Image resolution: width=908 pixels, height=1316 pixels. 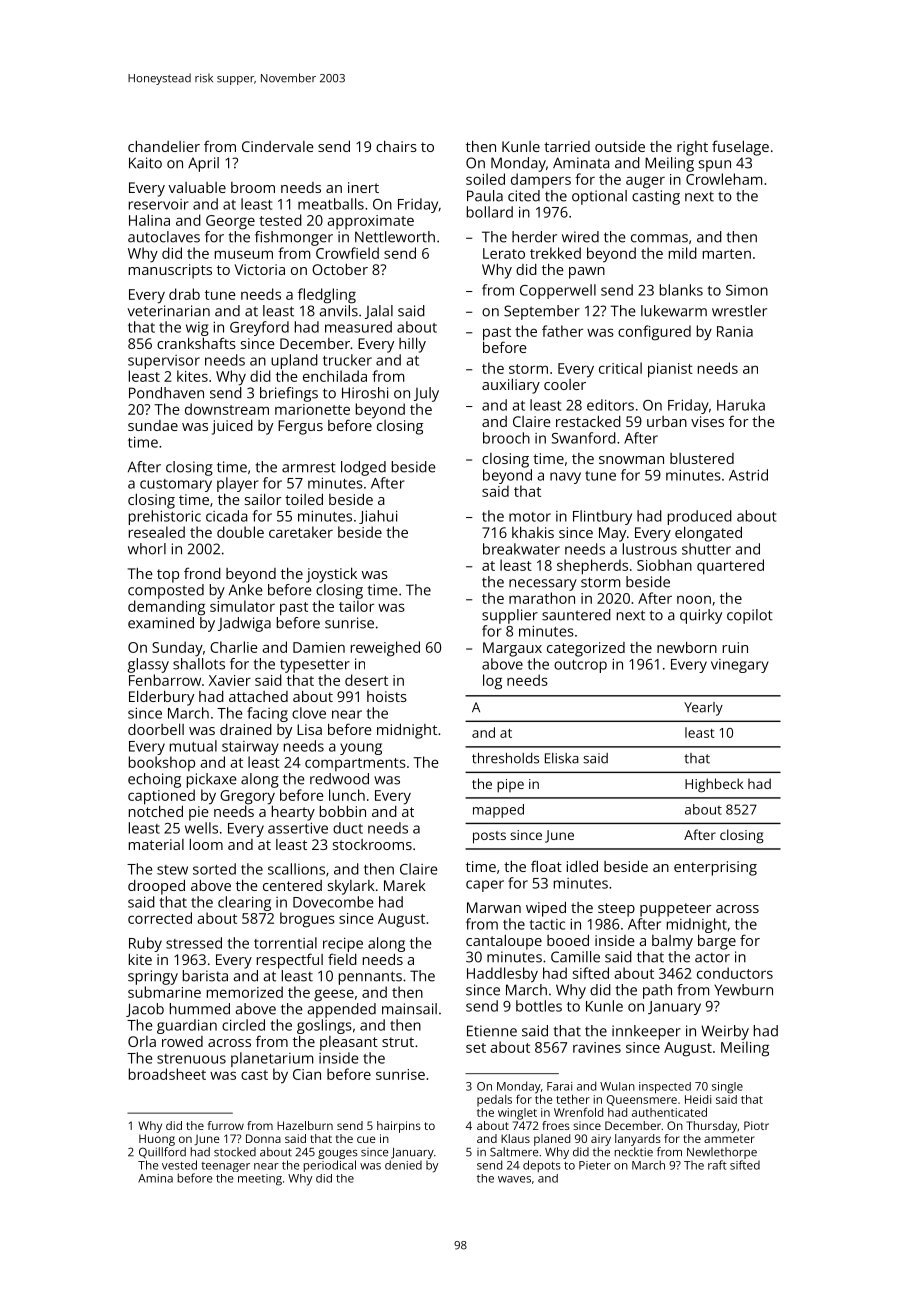 What do you see at coordinates (612, 534) in the screenshot?
I see `May` at bounding box center [612, 534].
